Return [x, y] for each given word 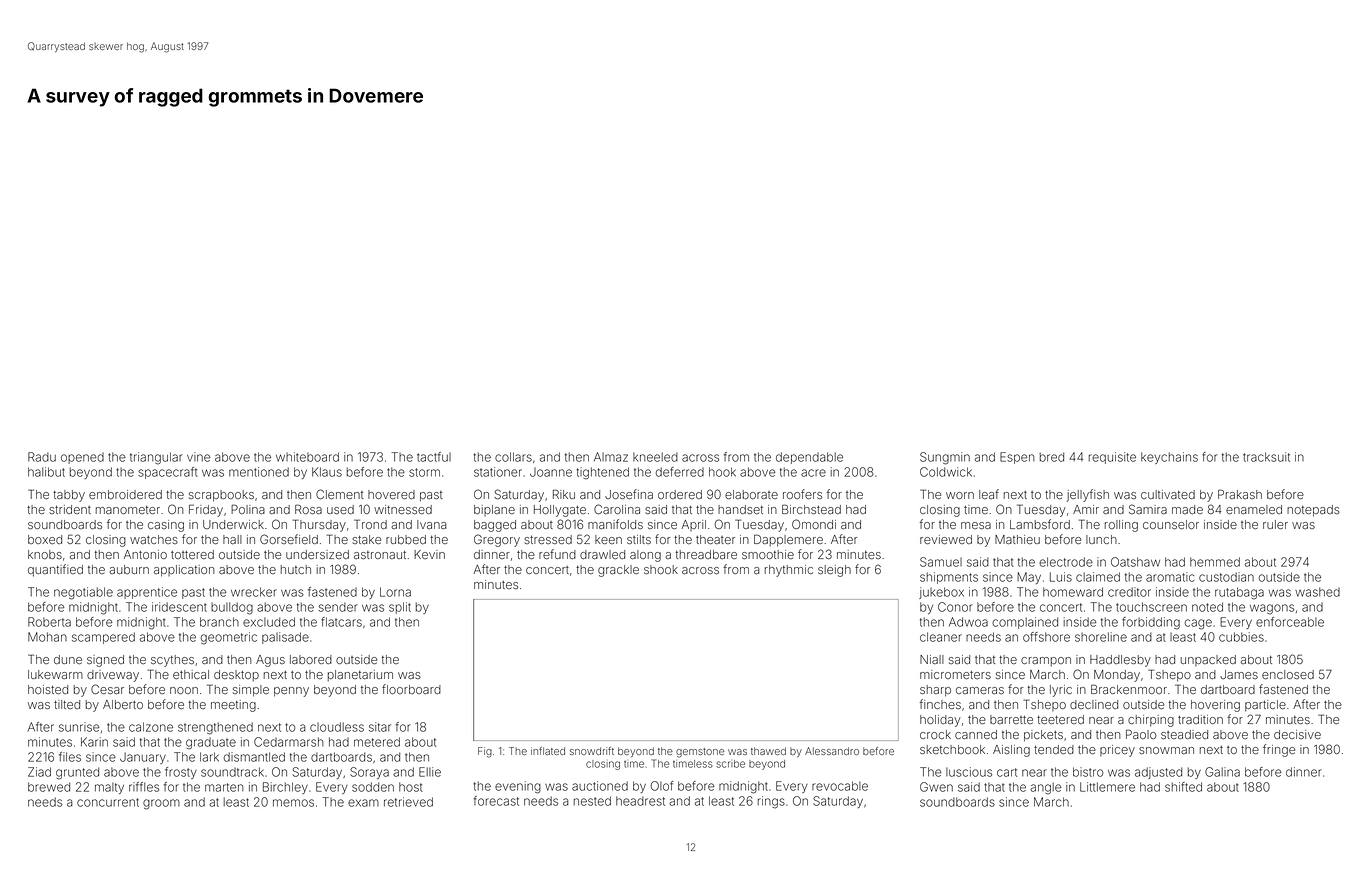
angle [1045, 788]
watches [154, 539]
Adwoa [968, 622]
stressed [548, 539]
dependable [809, 458]
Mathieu [1017, 539]
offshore [1046, 637]
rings [771, 802]
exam [363, 803]
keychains [1169, 458]
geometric [229, 638]
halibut [46, 472]
